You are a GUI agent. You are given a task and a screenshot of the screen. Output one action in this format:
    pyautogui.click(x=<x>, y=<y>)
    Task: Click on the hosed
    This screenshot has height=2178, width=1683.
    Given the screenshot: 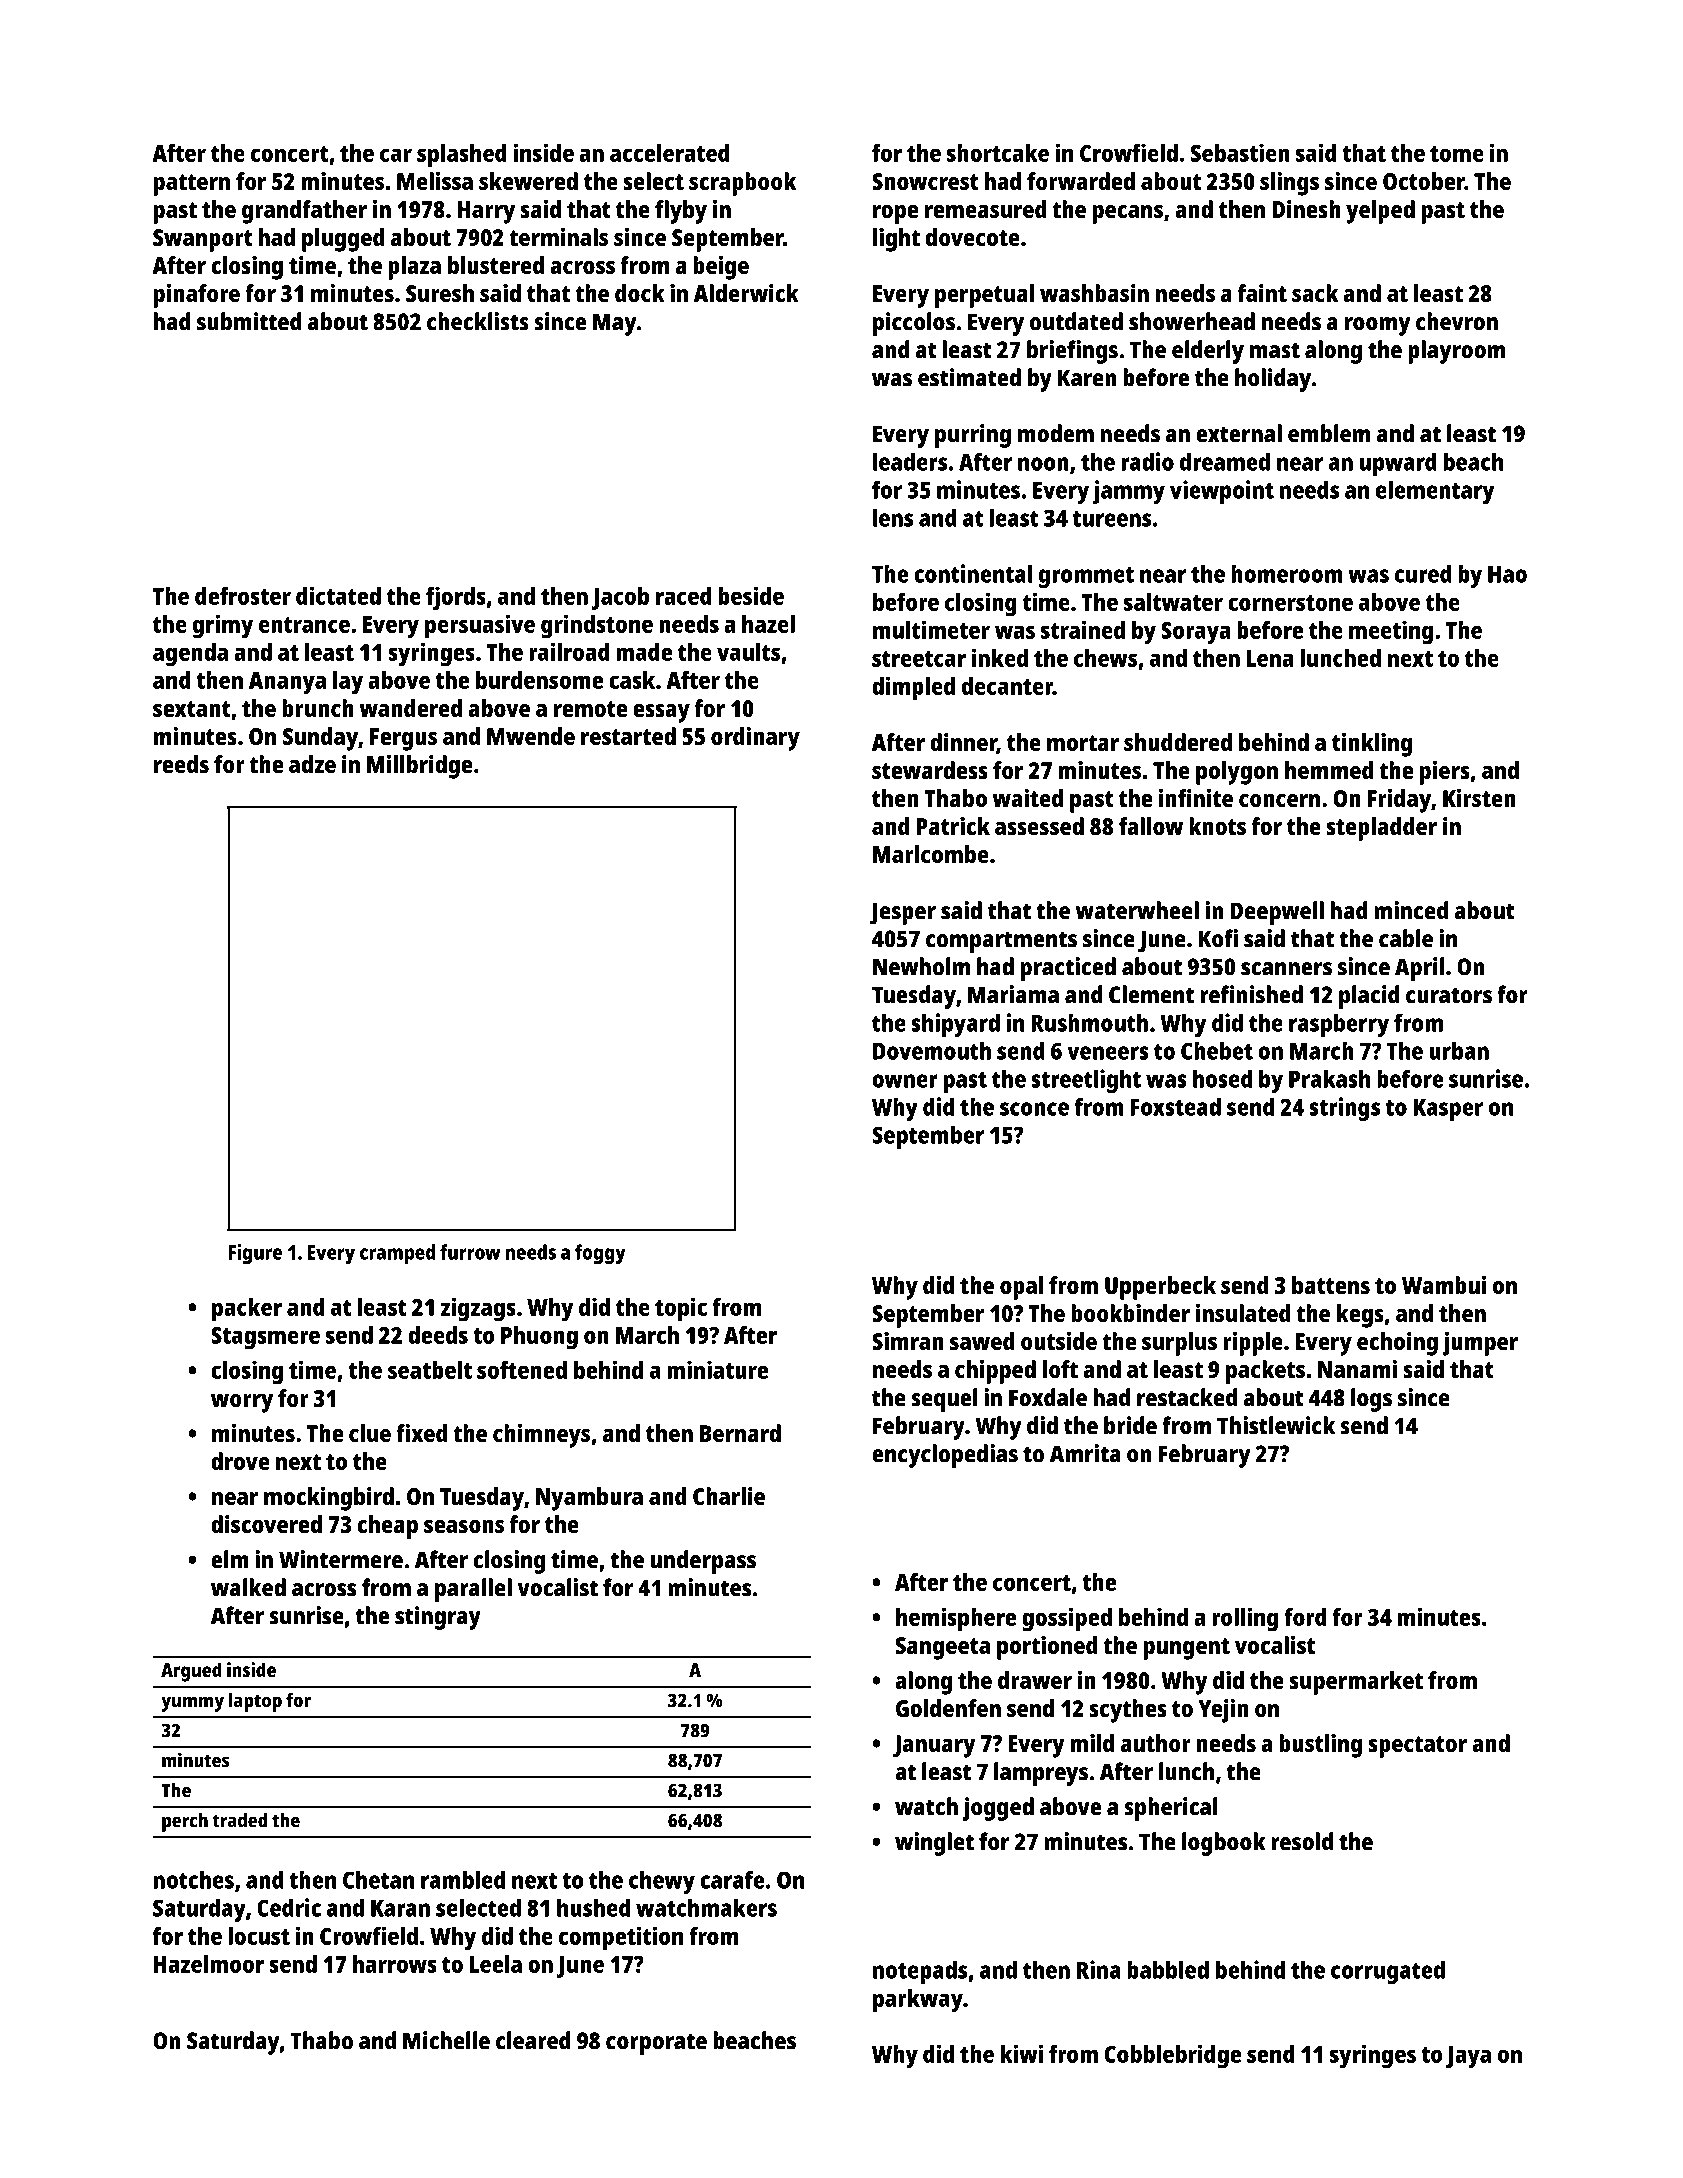 What is the action you would take?
    pyautogui.click(x=1222, y=1078)
